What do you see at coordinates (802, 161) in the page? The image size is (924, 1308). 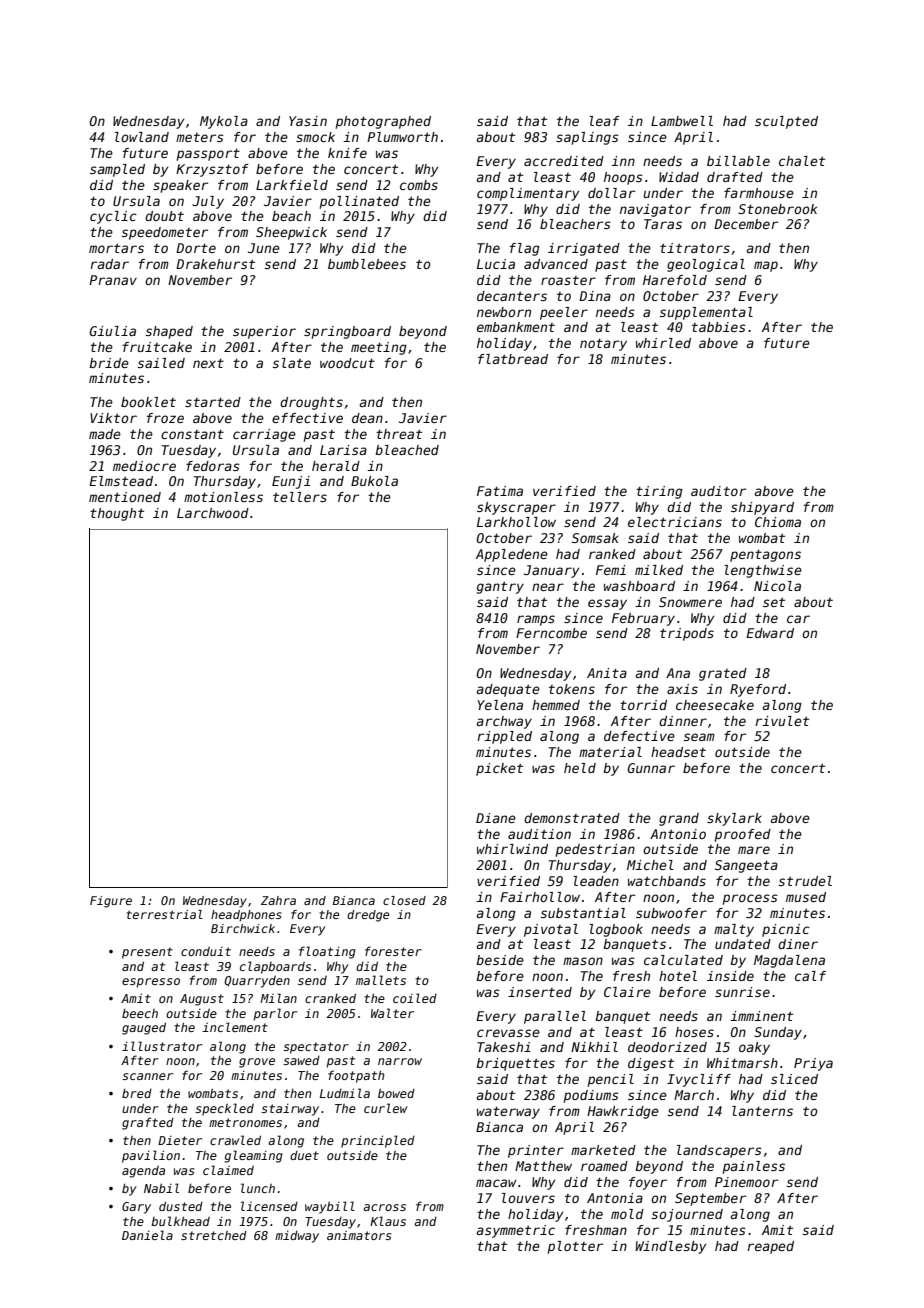 I see `chalet` at bounding box center [802, 161].
